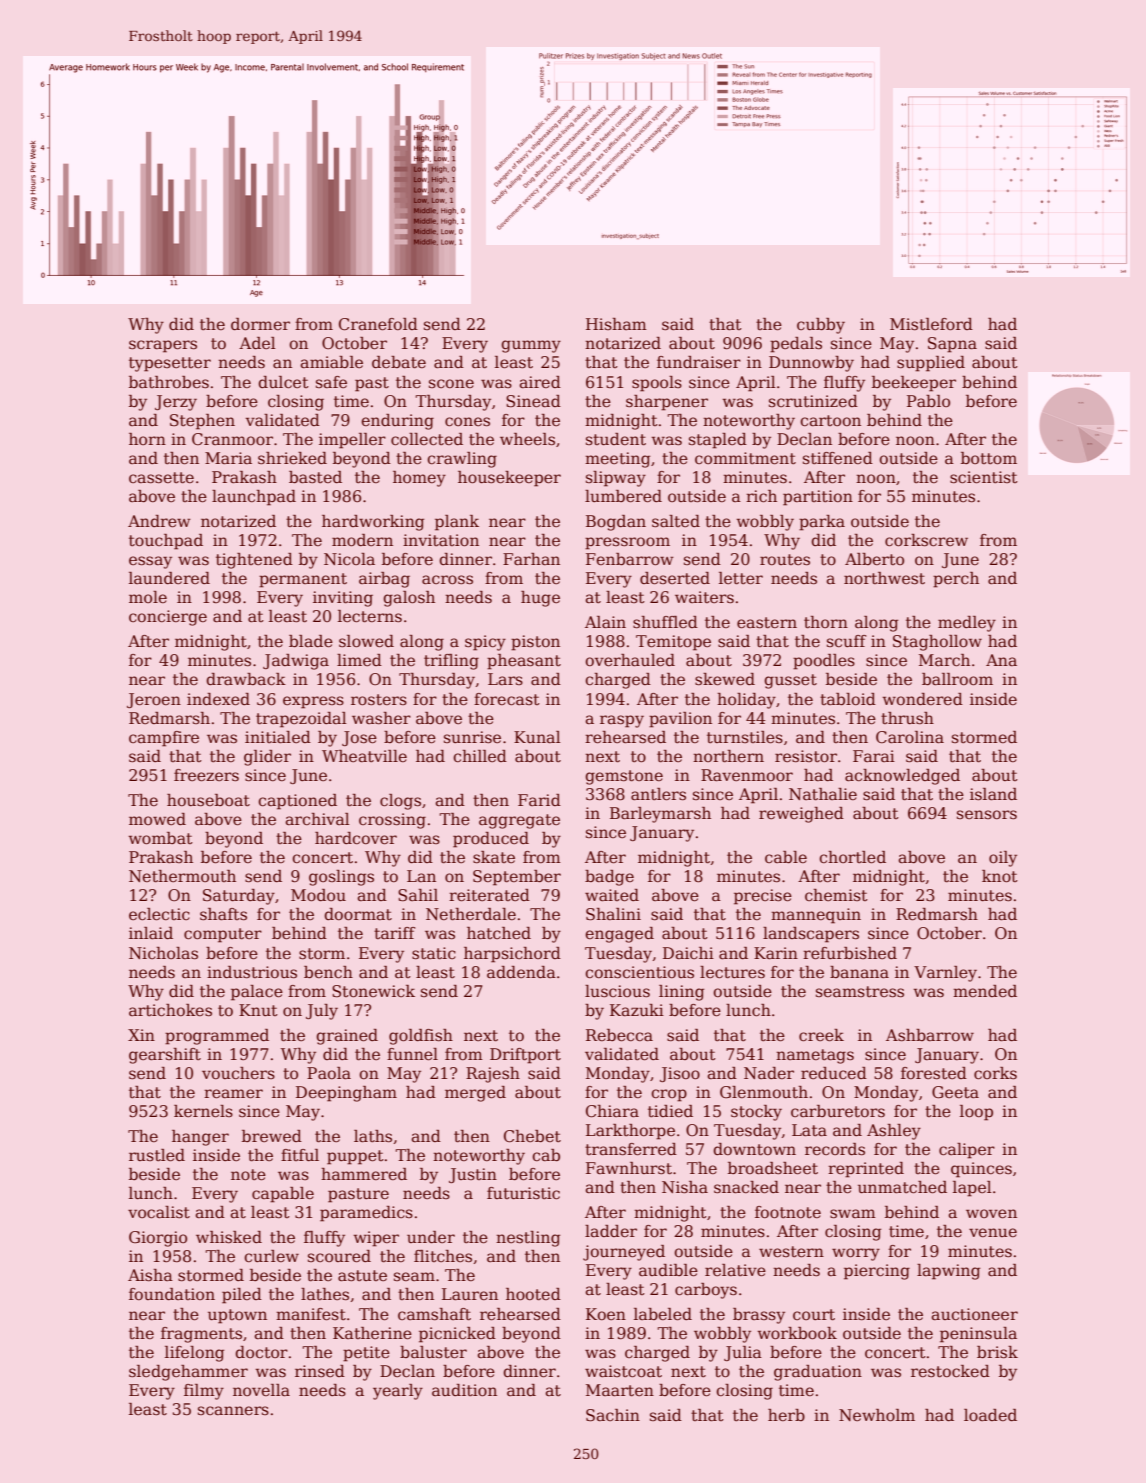  What do you see at coordinates (318, 895) in the document?
I see `Modou` at bounding box center [318, 895].
